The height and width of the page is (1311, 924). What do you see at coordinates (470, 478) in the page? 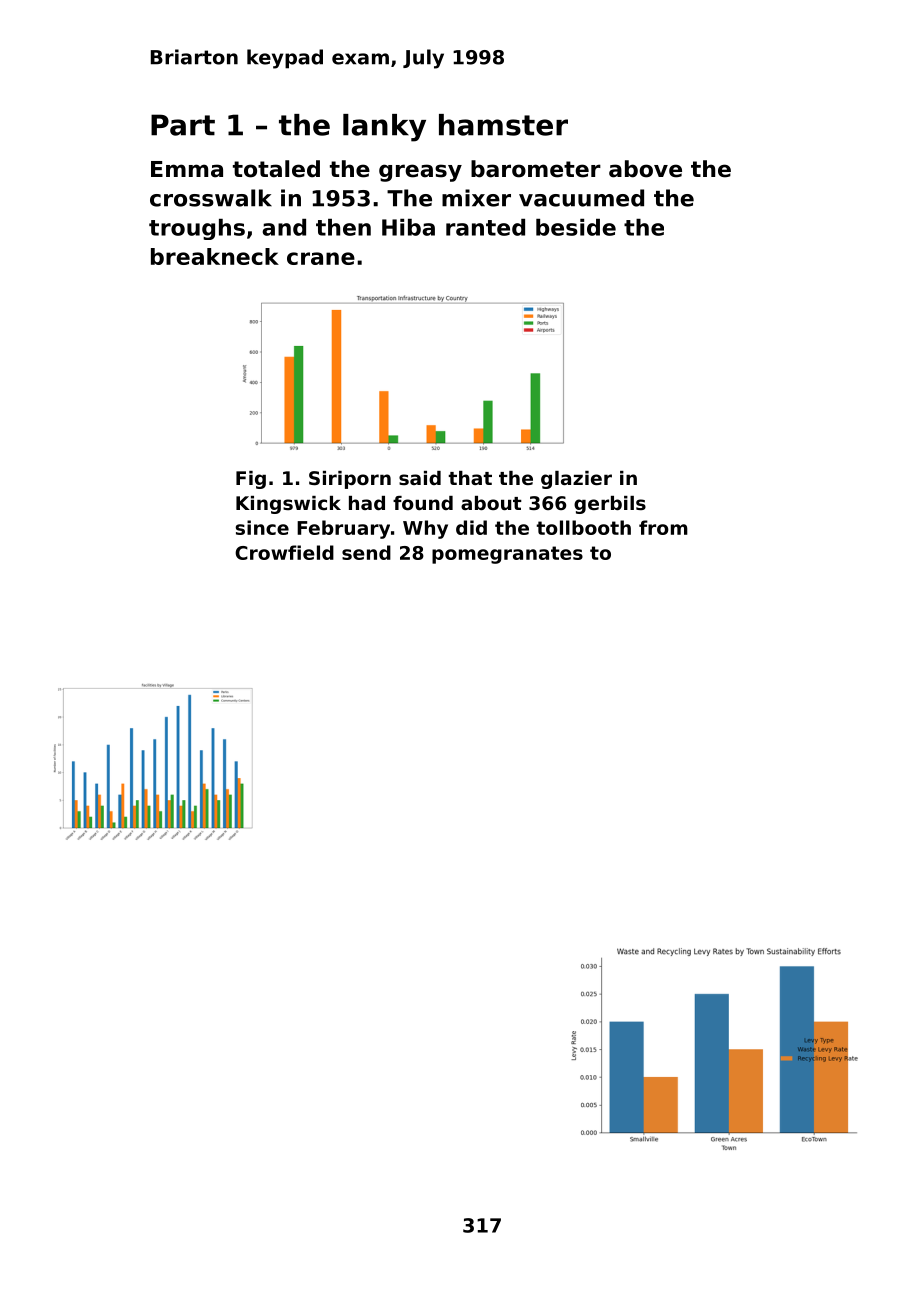
I see `that` at bounding box center [470, 478].
